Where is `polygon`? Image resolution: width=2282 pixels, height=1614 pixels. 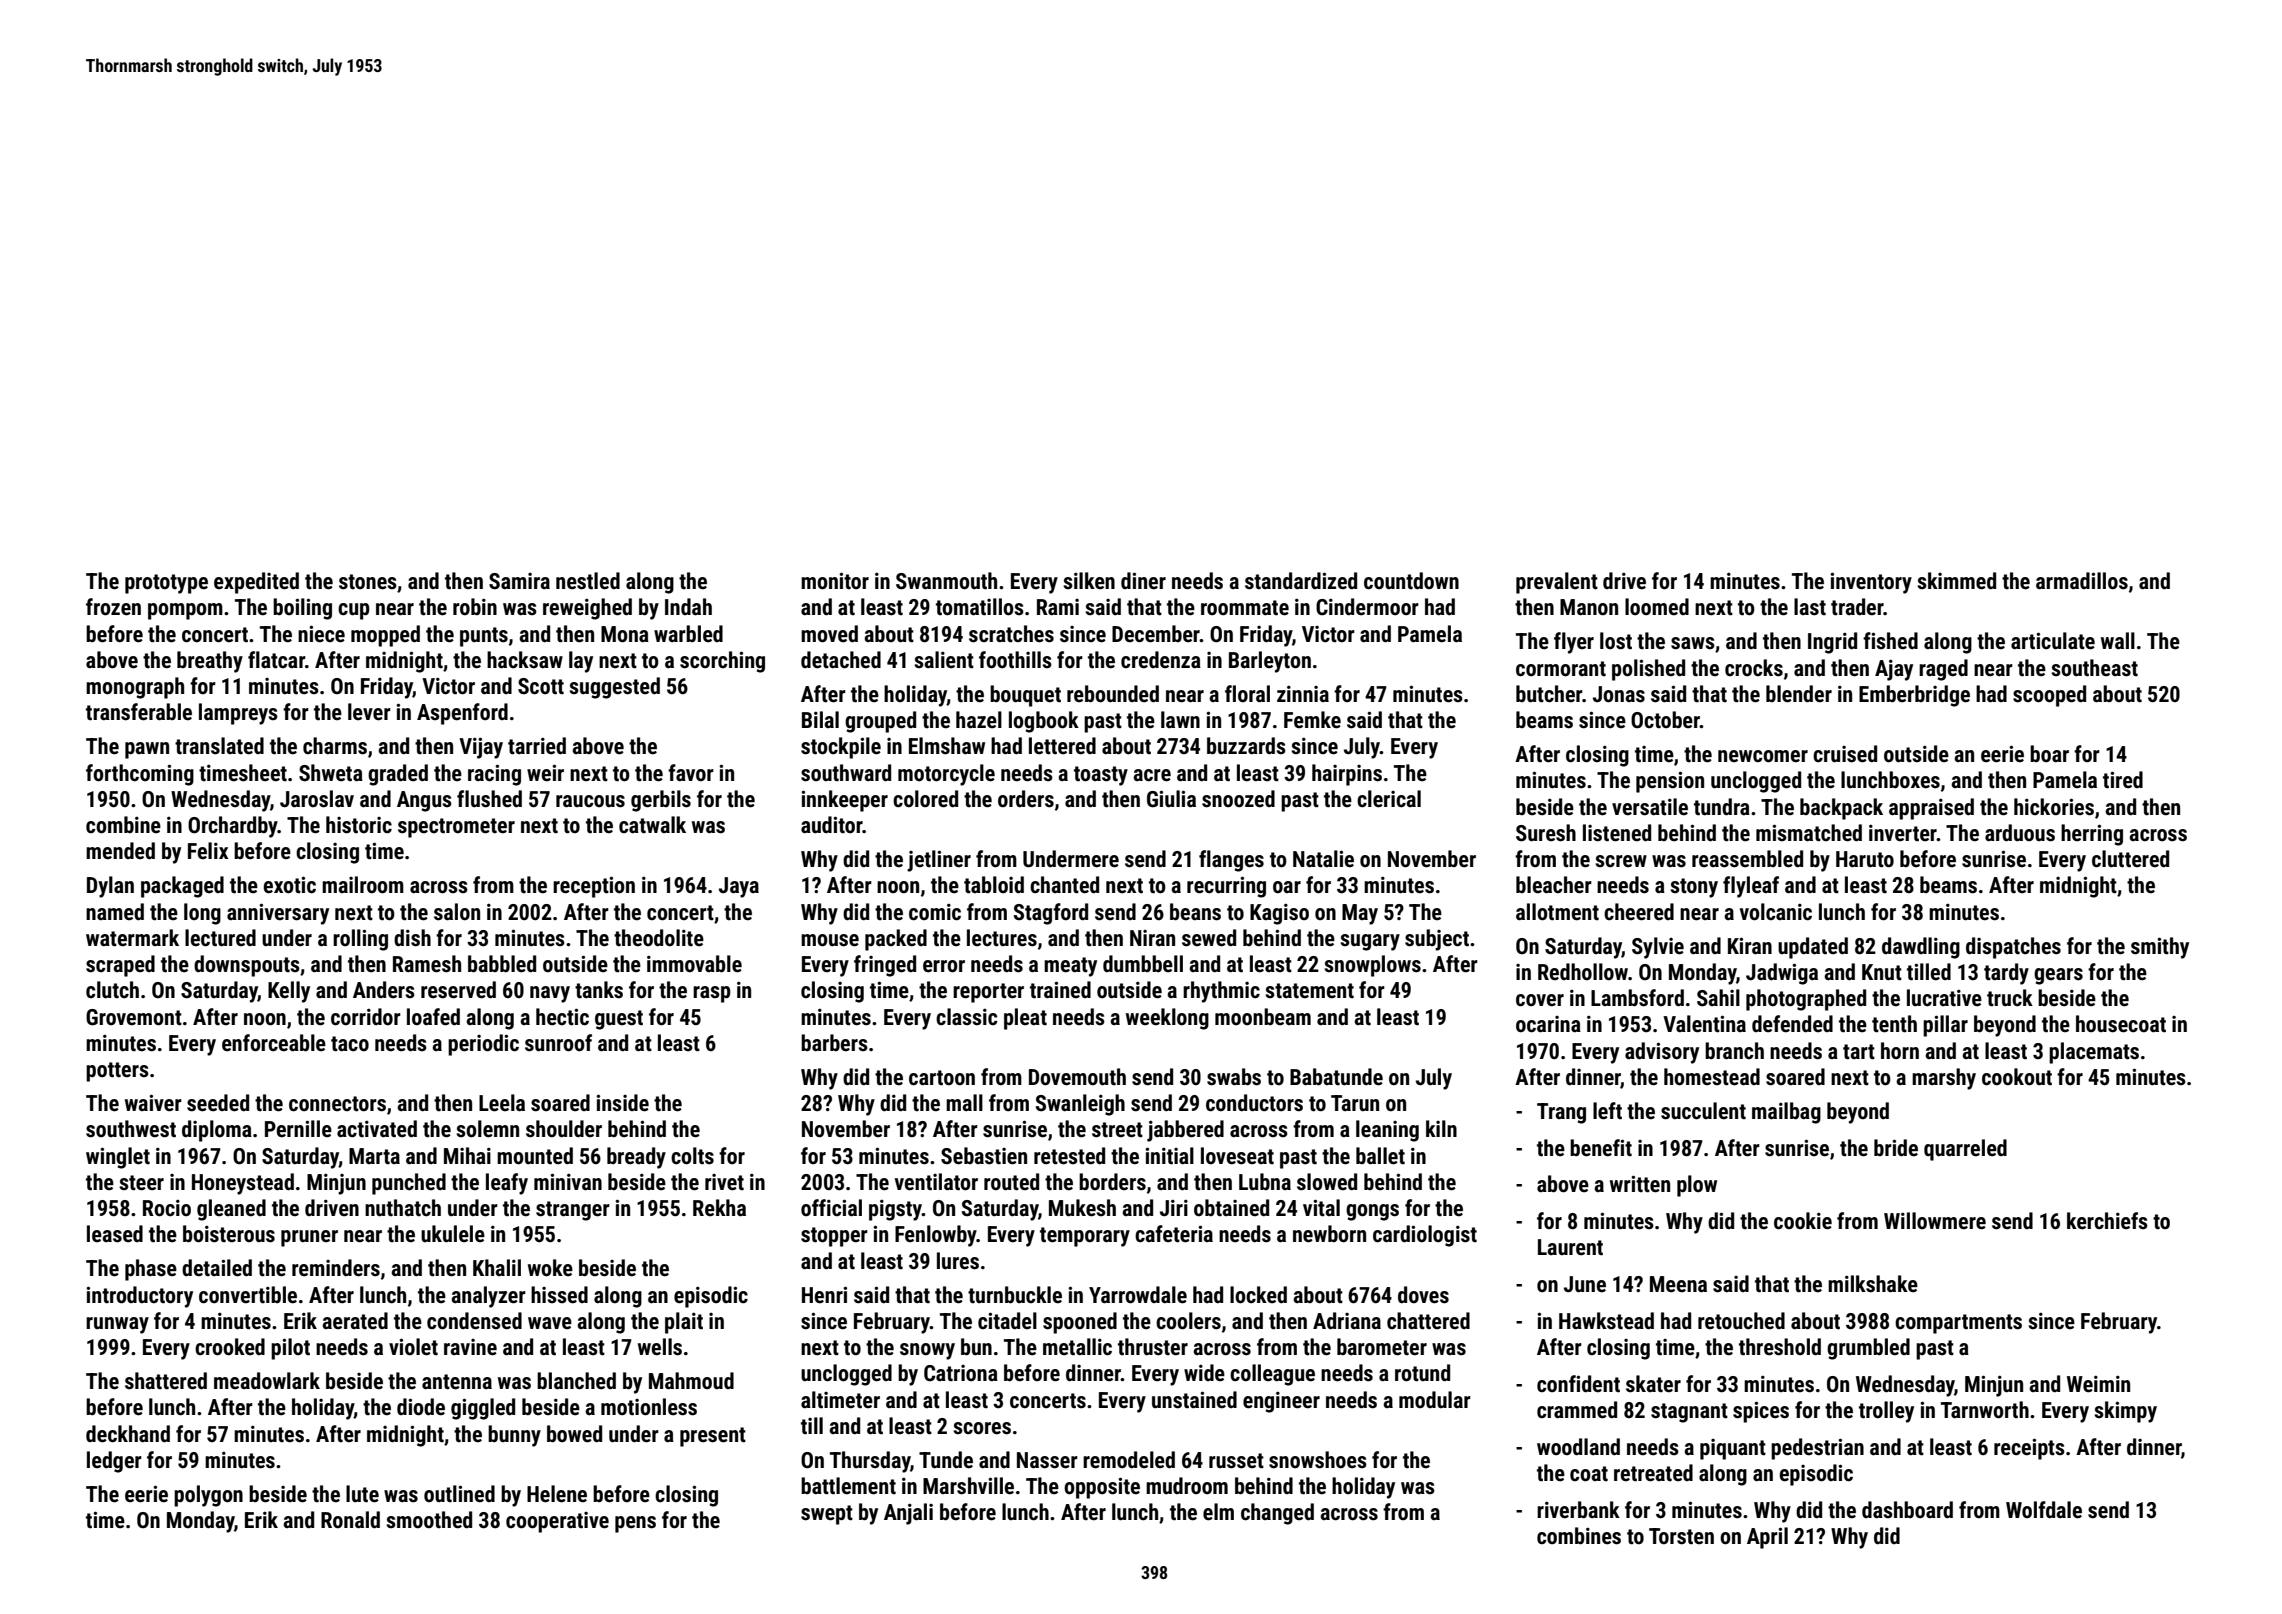
polygon is located at coordinates (208, 1496).
